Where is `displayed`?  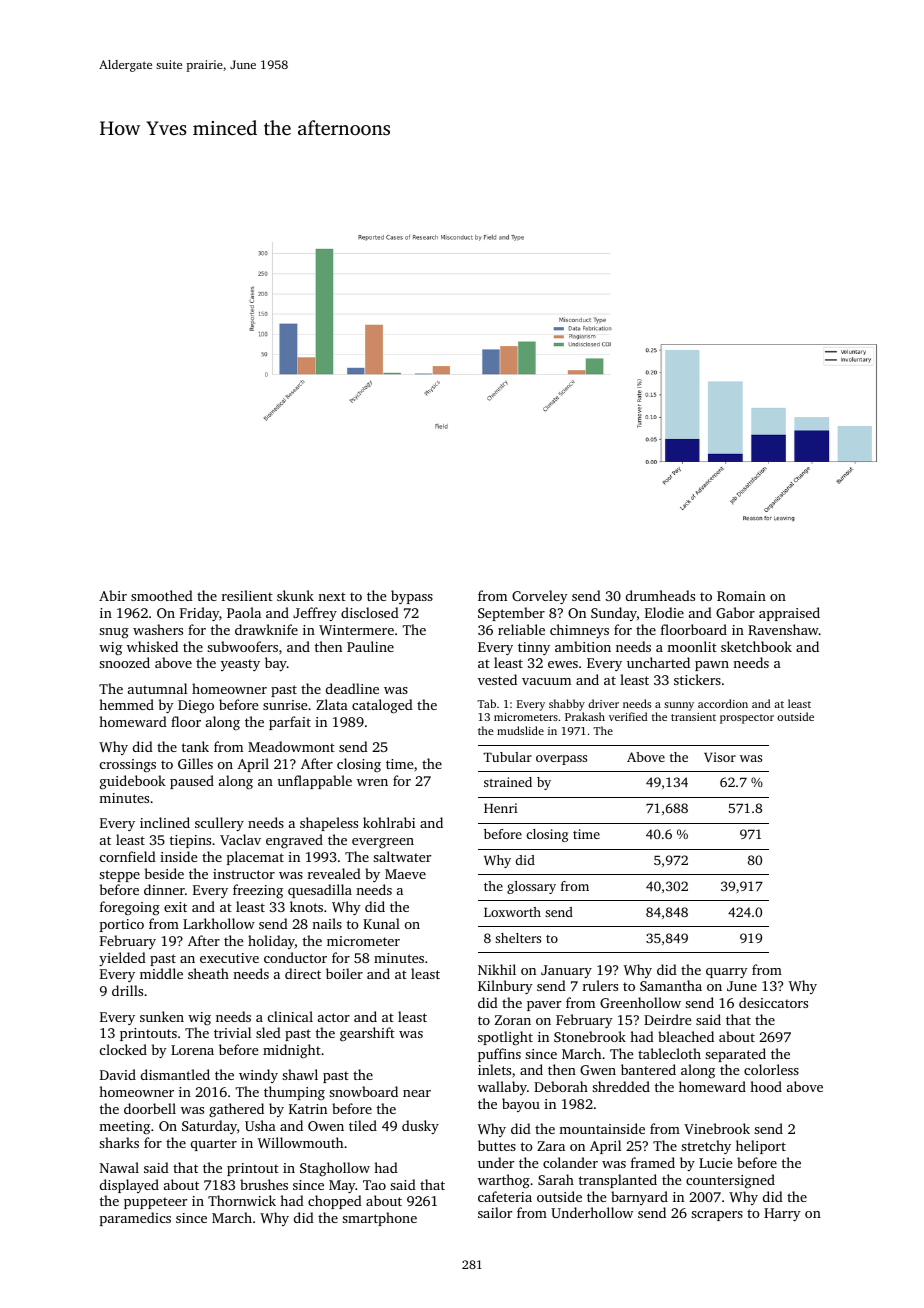 displayed is located at coordinates (129, 1186).
